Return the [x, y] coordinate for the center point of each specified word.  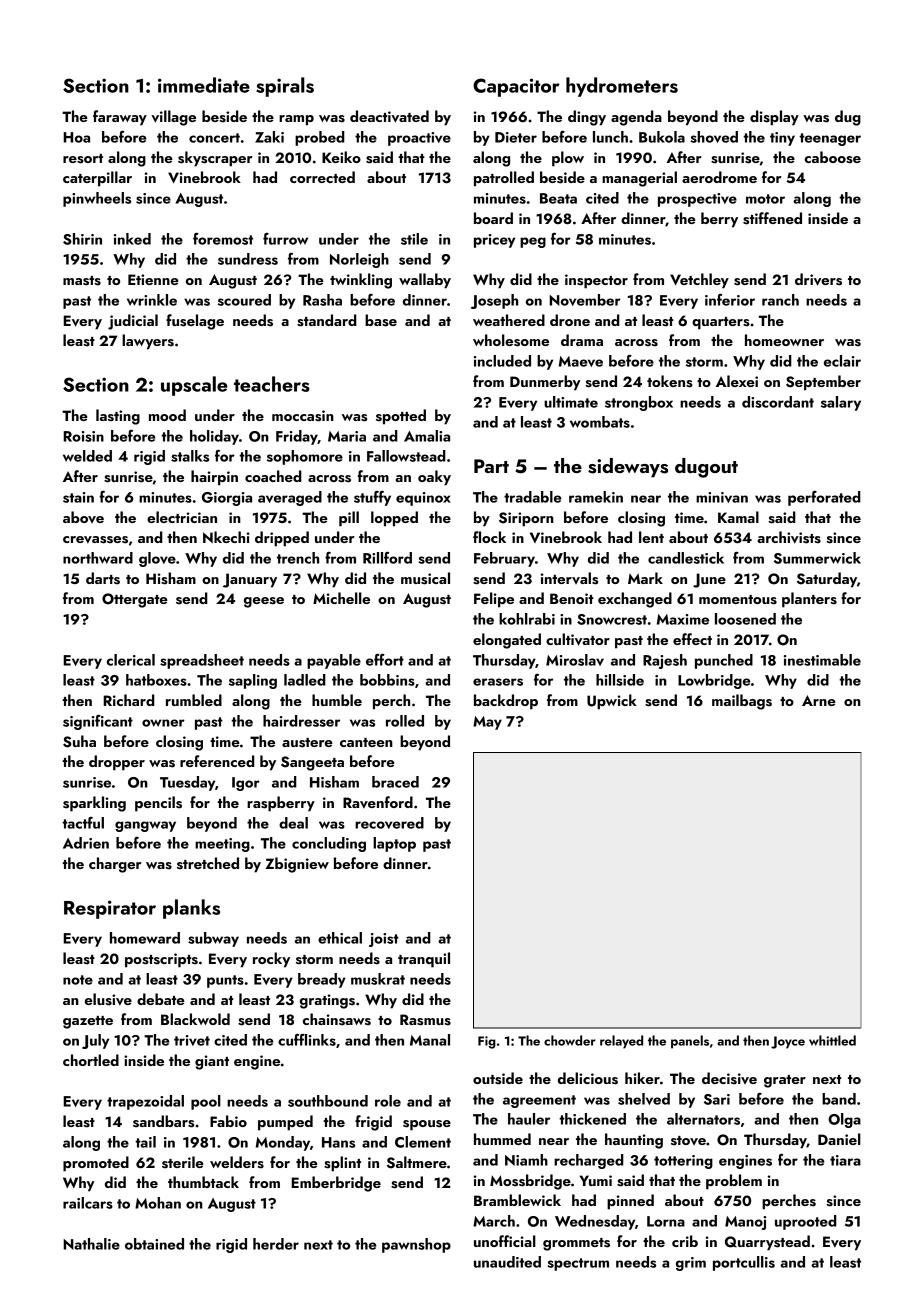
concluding [329, 844]
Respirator [110, 909]
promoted [96, 1164]
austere [307, 743]
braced [395, 782]
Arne [819, 700]
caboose [833, 157]
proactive [419, 139]
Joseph [494, 301]
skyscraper [215, 159]
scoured [244, 300]
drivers [818, 279]
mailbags [742, 702]
